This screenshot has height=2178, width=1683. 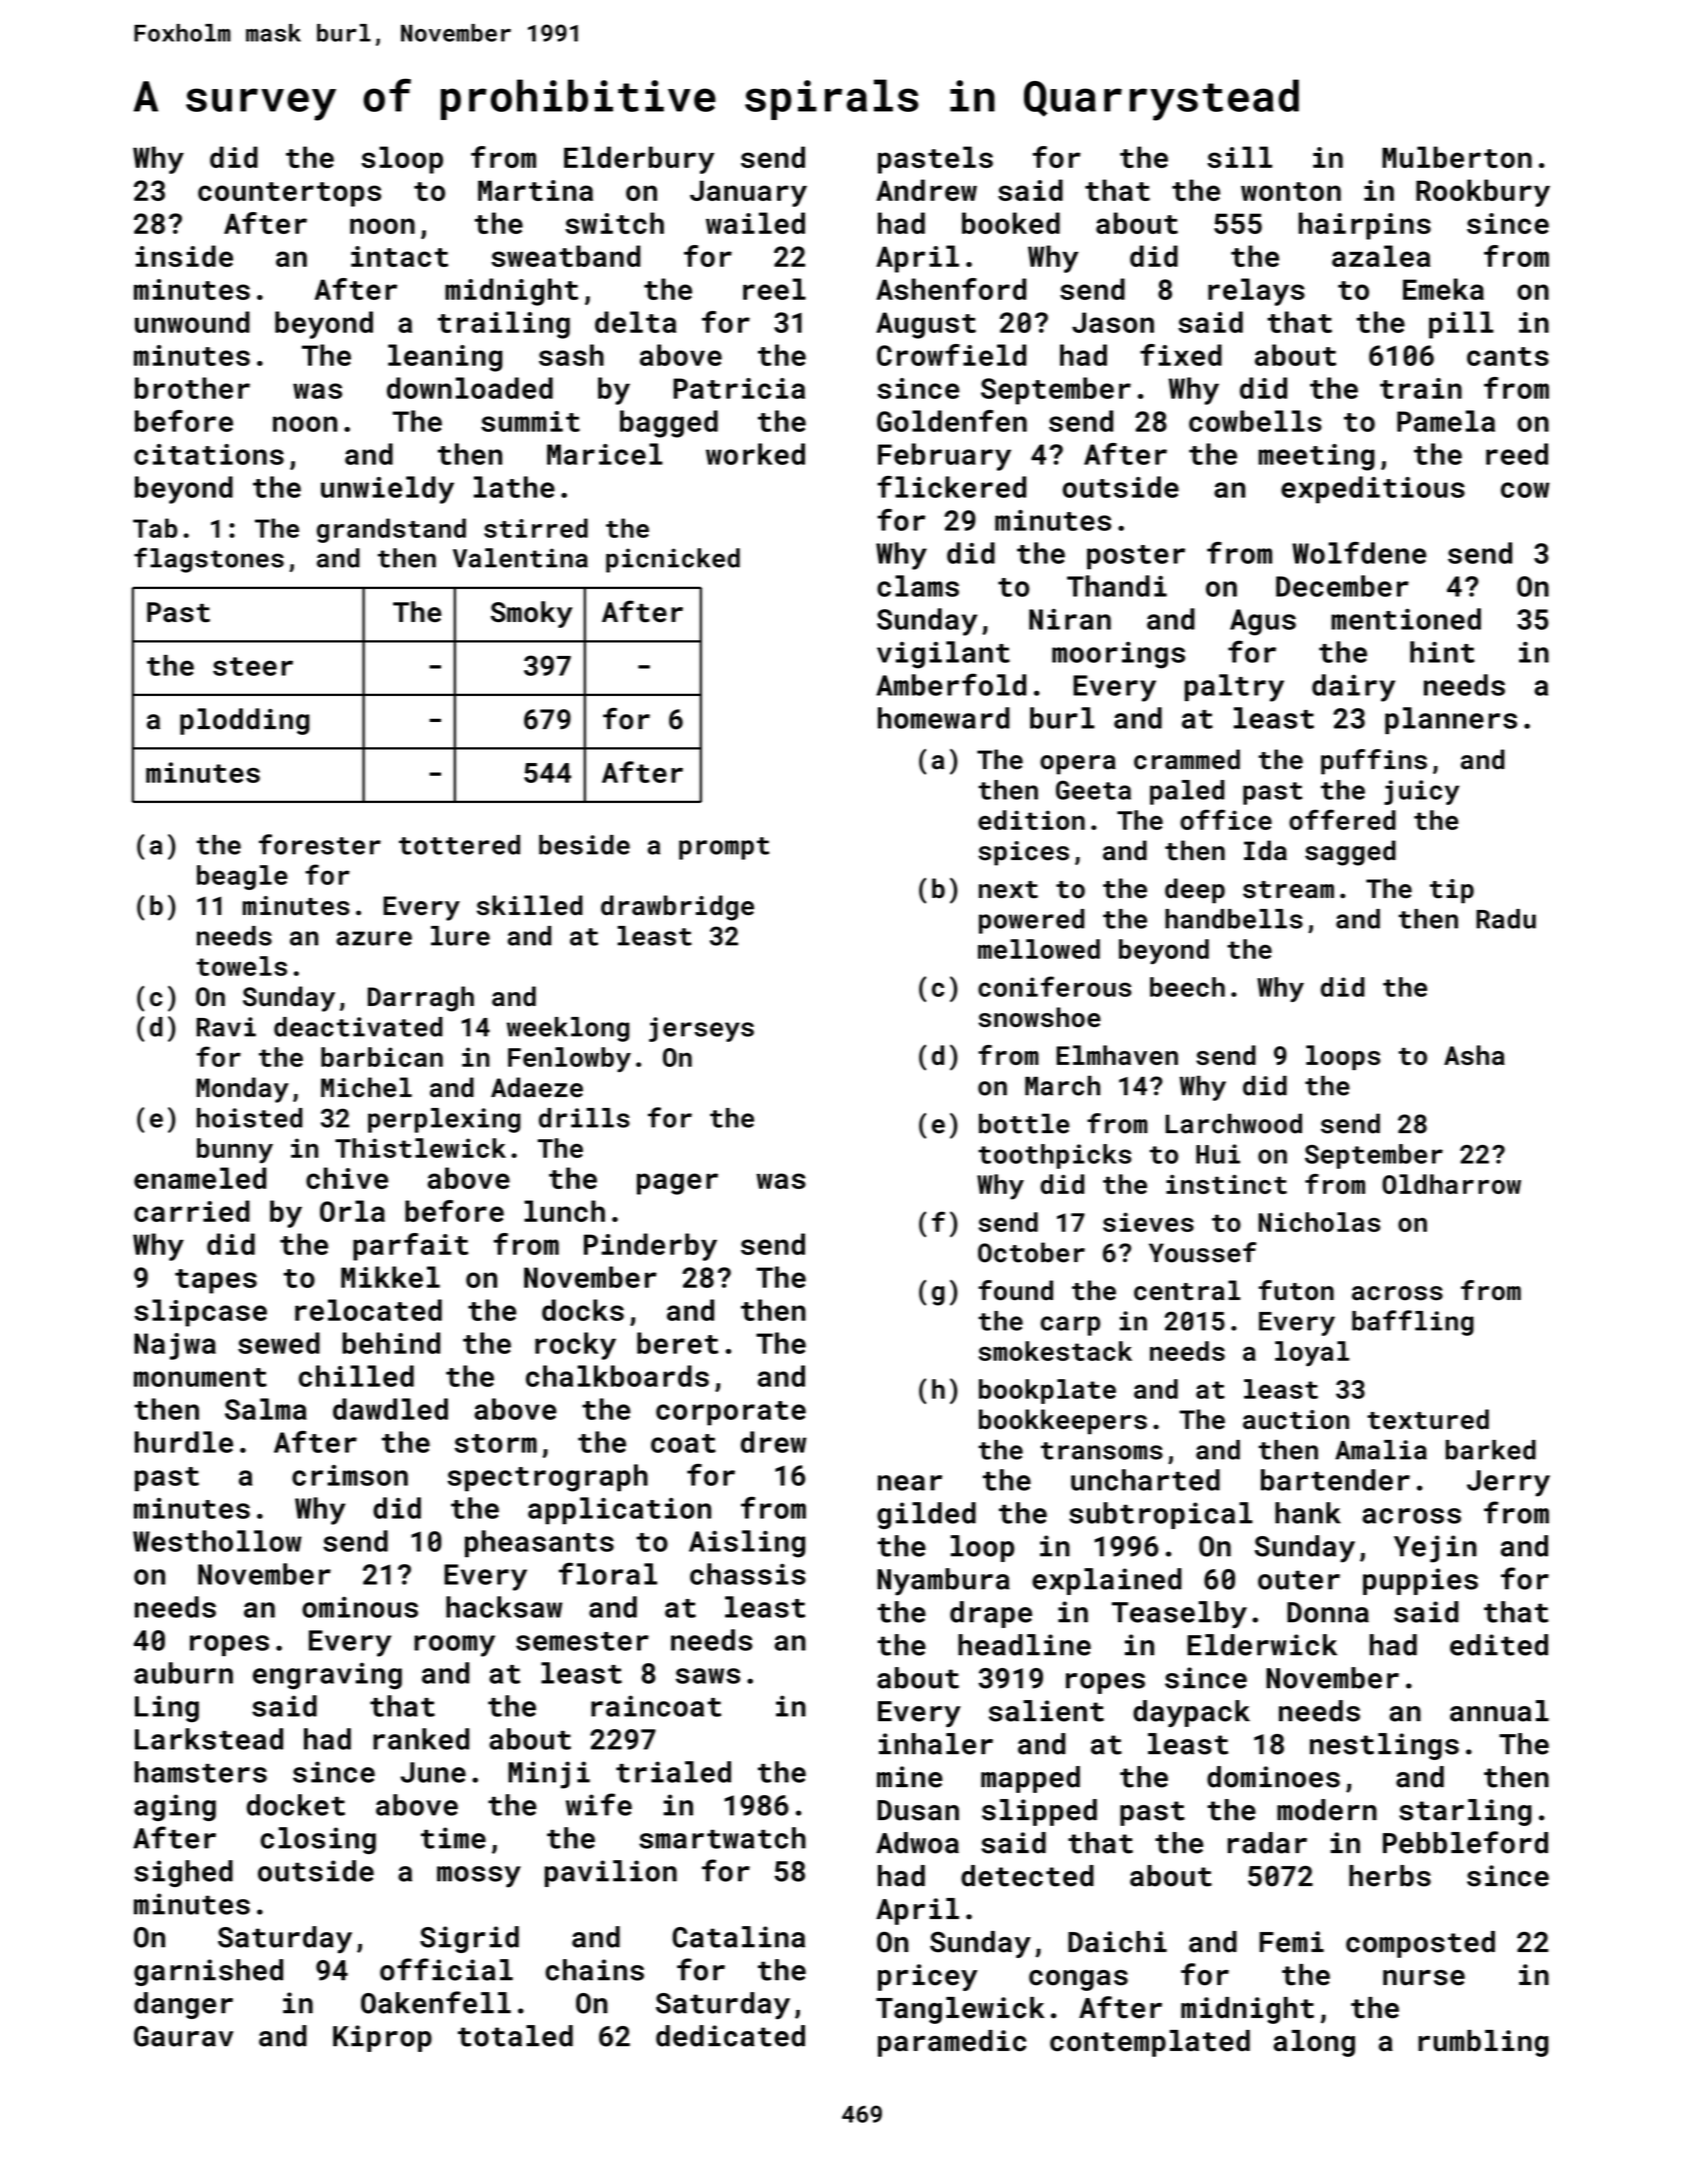 I want to click on ominous, so click(x=360, y=1607).
